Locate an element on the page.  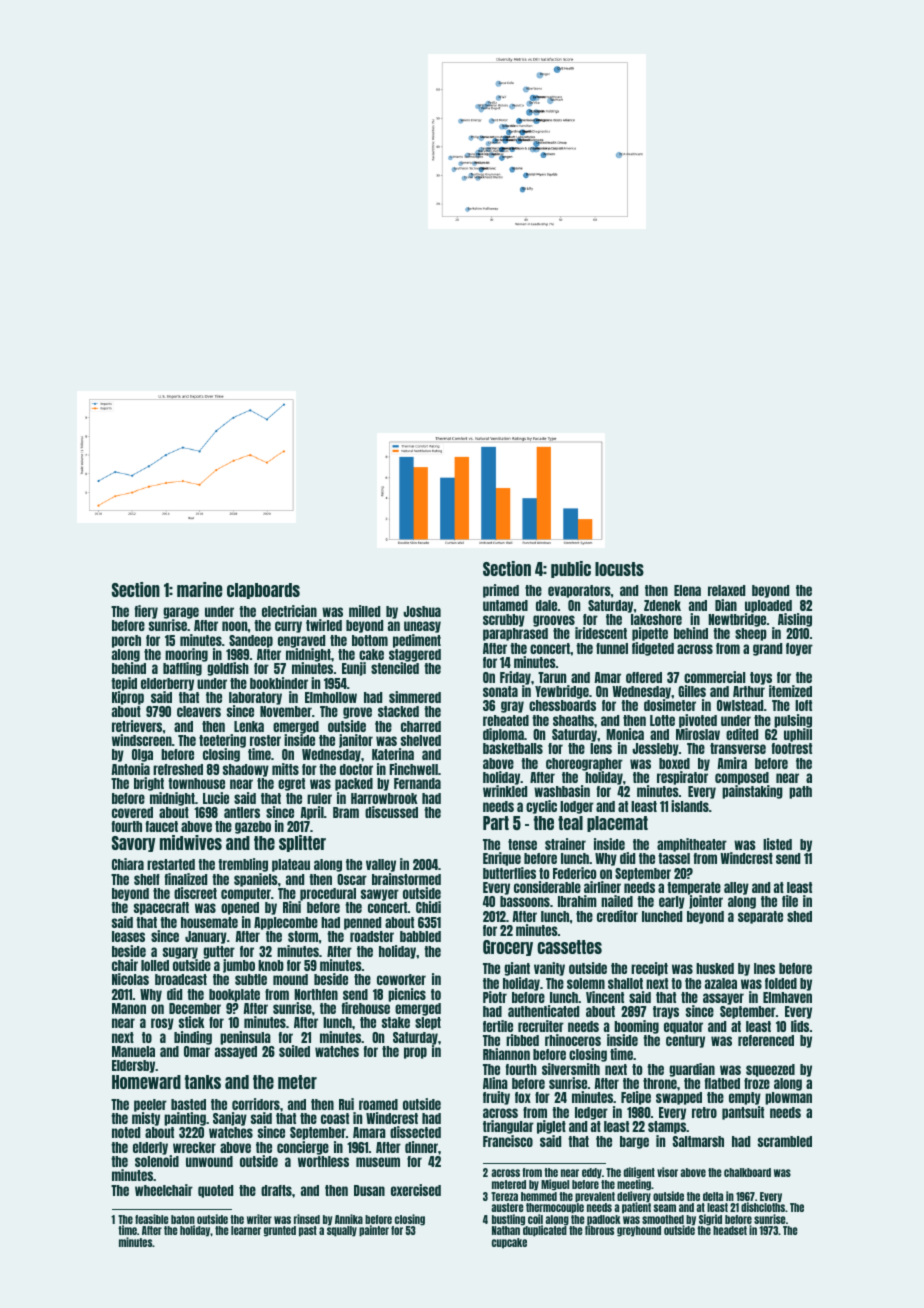
bright is located at coordinates (149, 784).
